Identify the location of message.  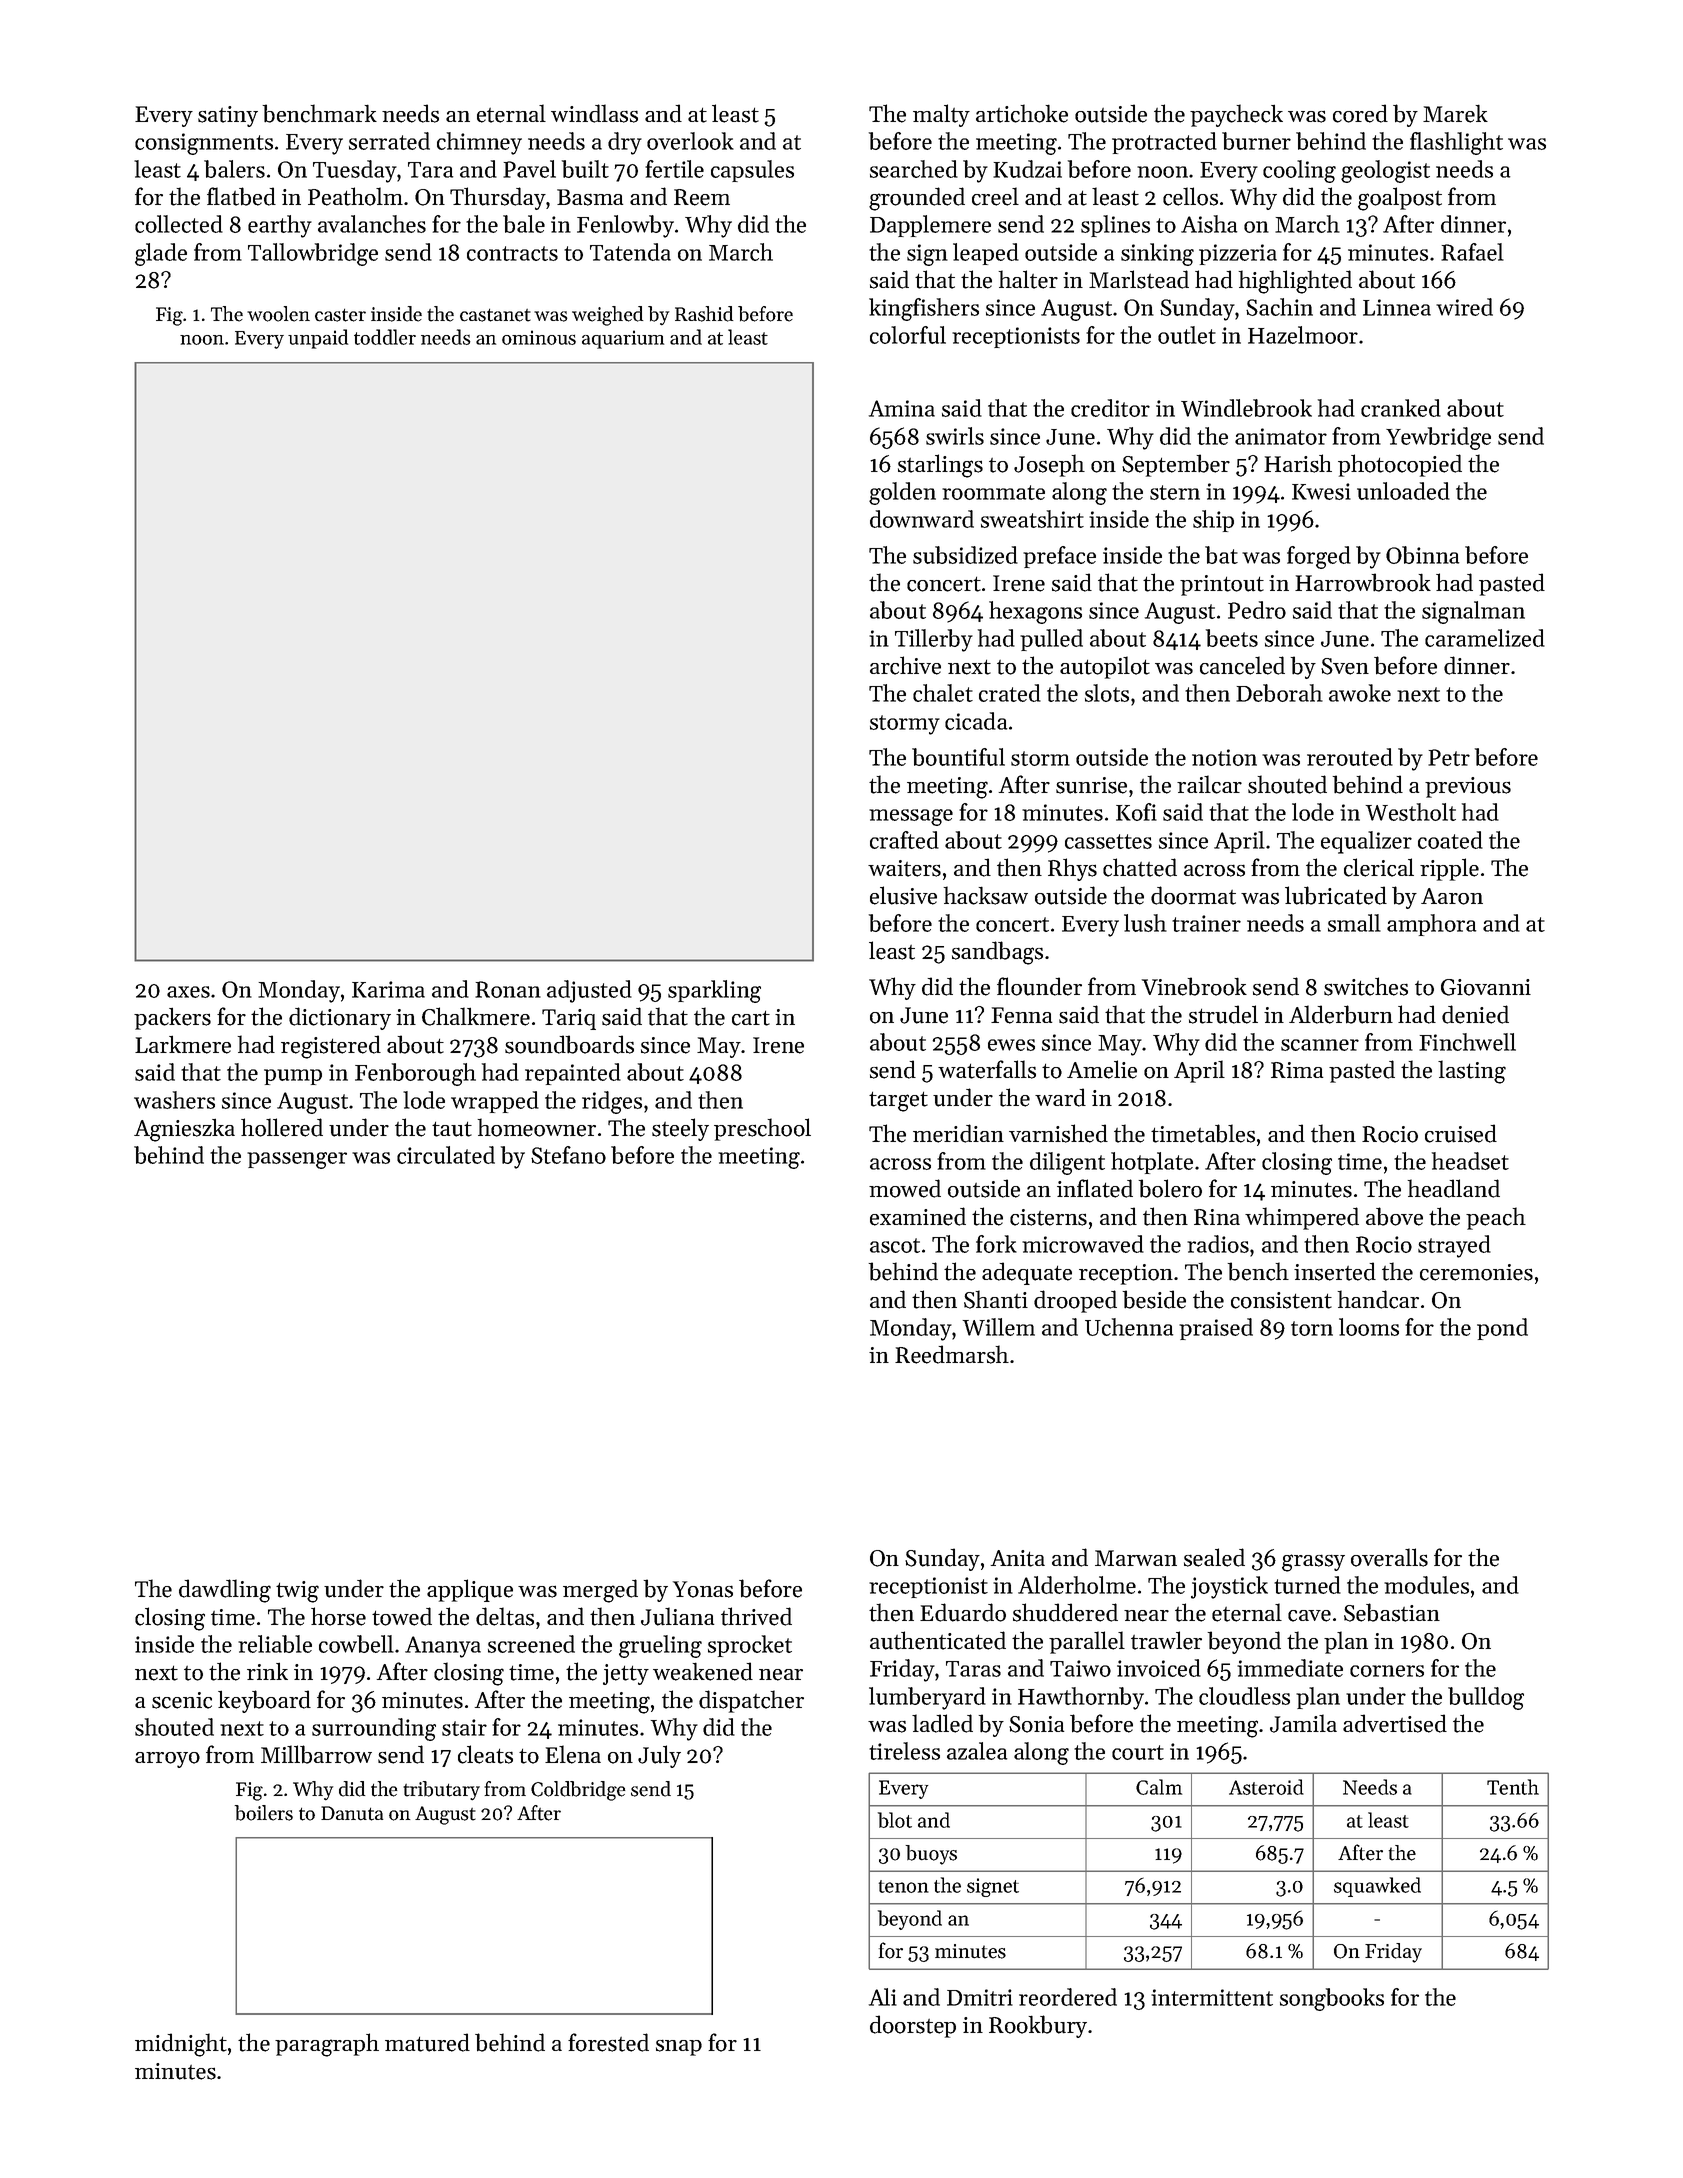
(911, 817).
